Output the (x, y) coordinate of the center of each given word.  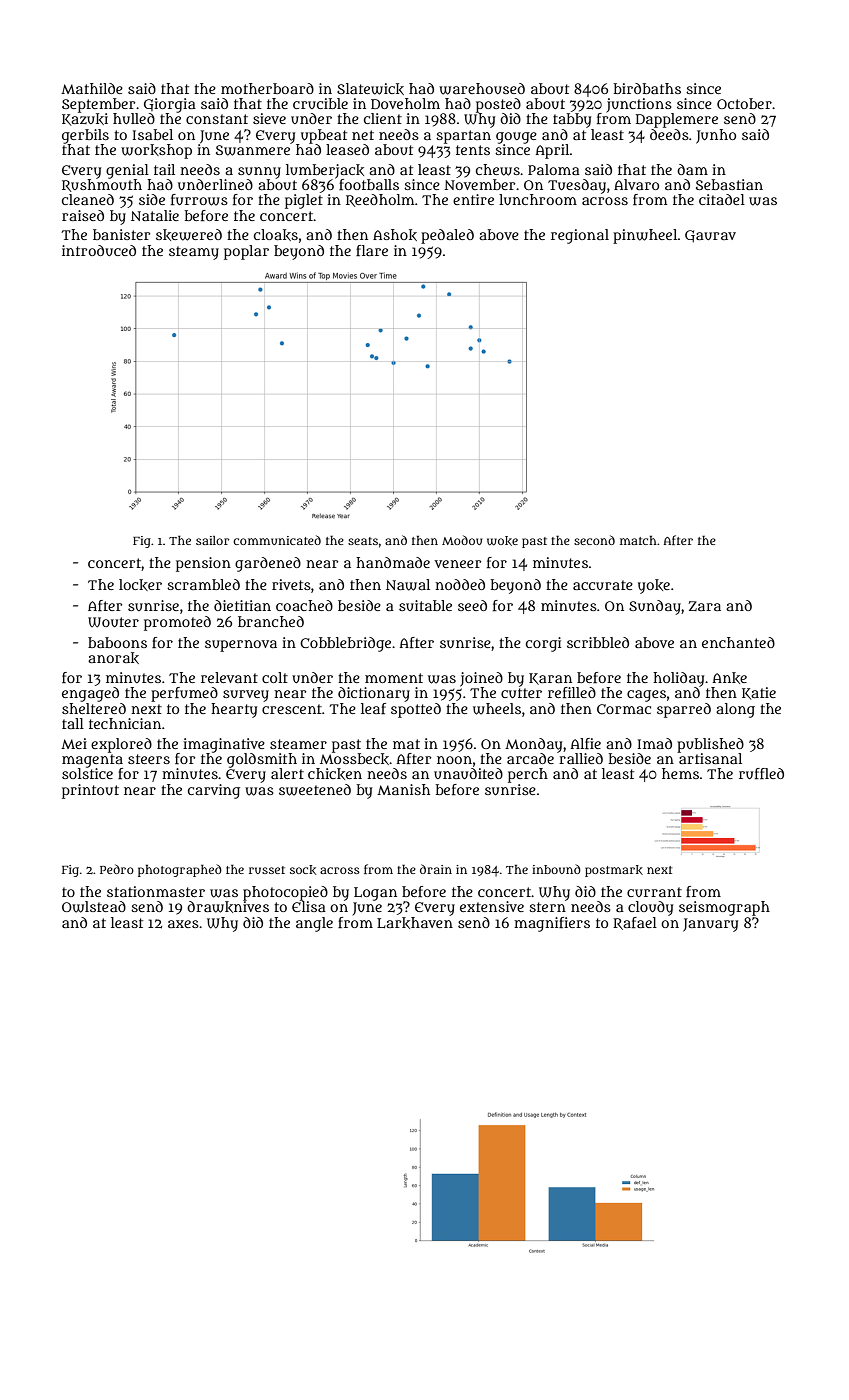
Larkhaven (415, 923)
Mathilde (92, 88)
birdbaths (647, 88)
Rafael (635, 923)
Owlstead (94, 907)
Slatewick (370, 89)
